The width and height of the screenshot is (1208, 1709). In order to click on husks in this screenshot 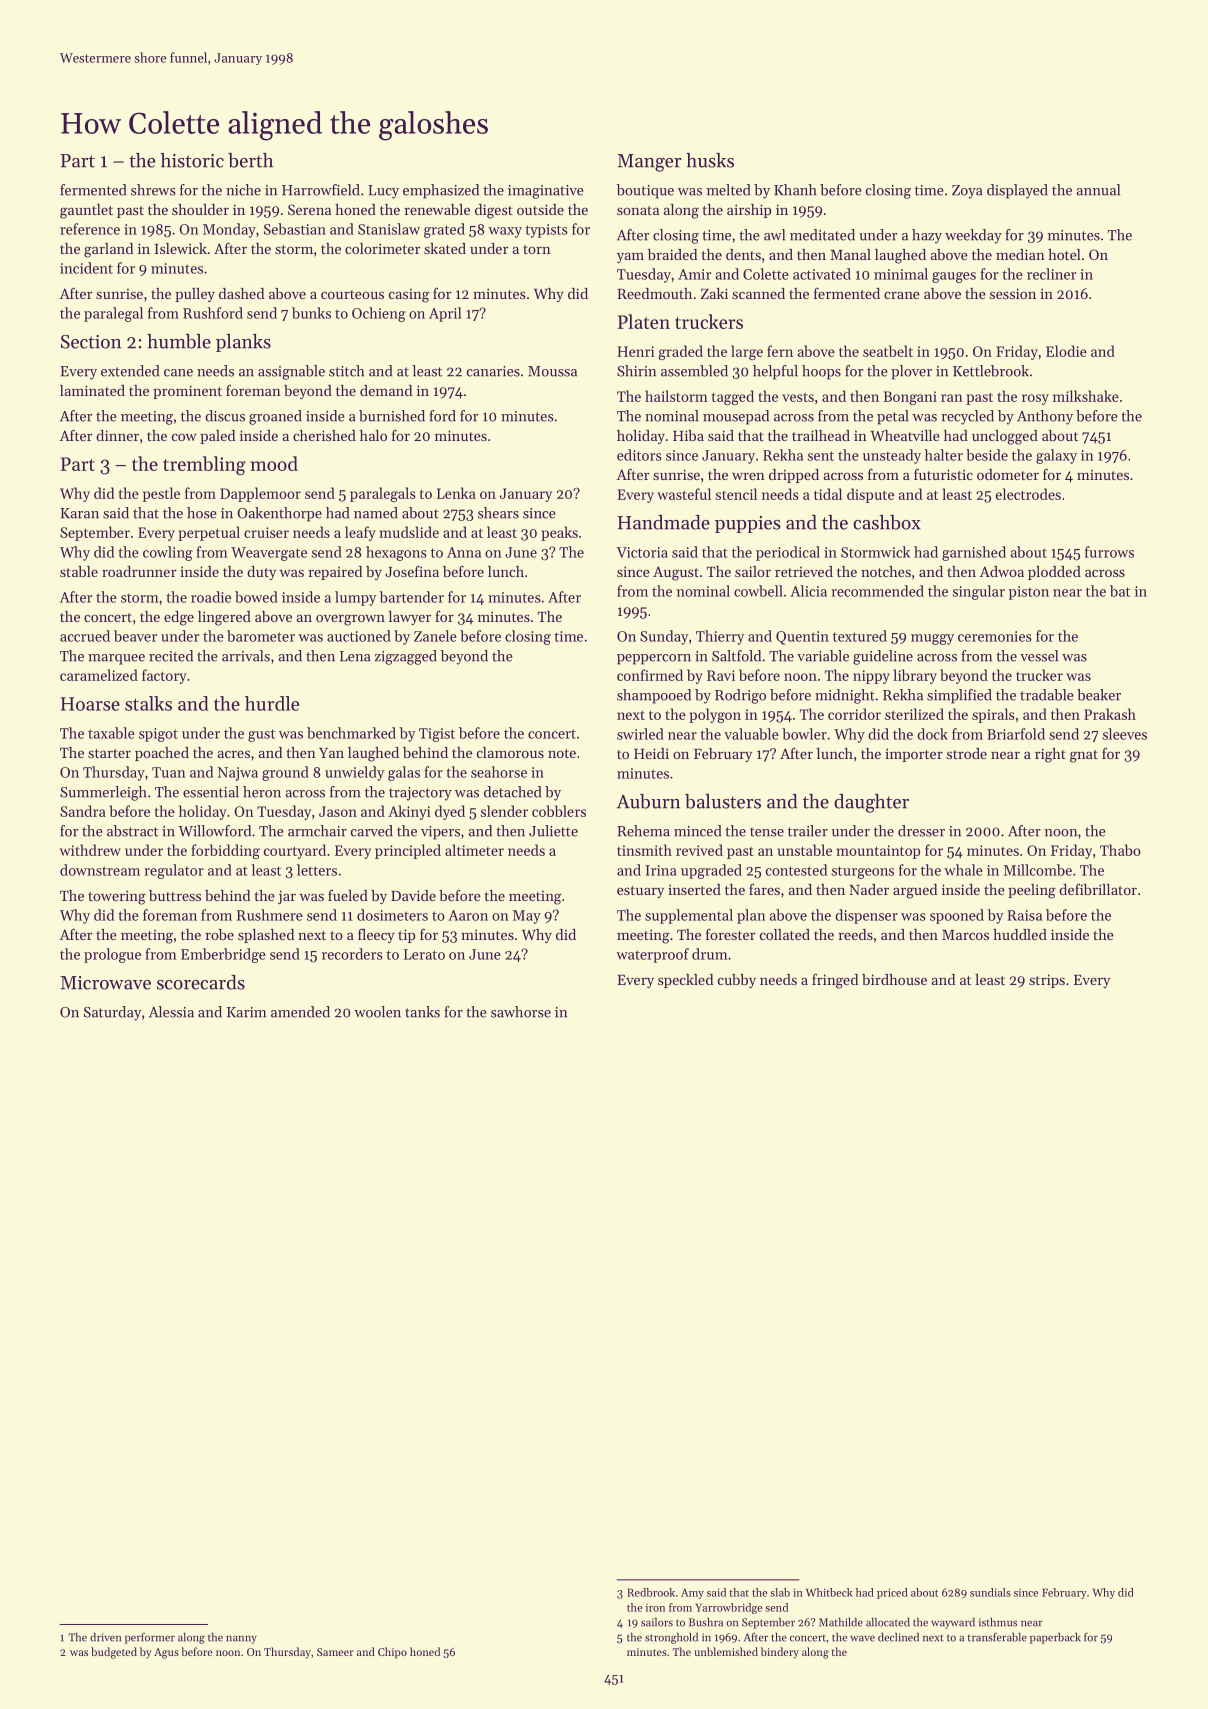, I will do `click(710, 160)`.
